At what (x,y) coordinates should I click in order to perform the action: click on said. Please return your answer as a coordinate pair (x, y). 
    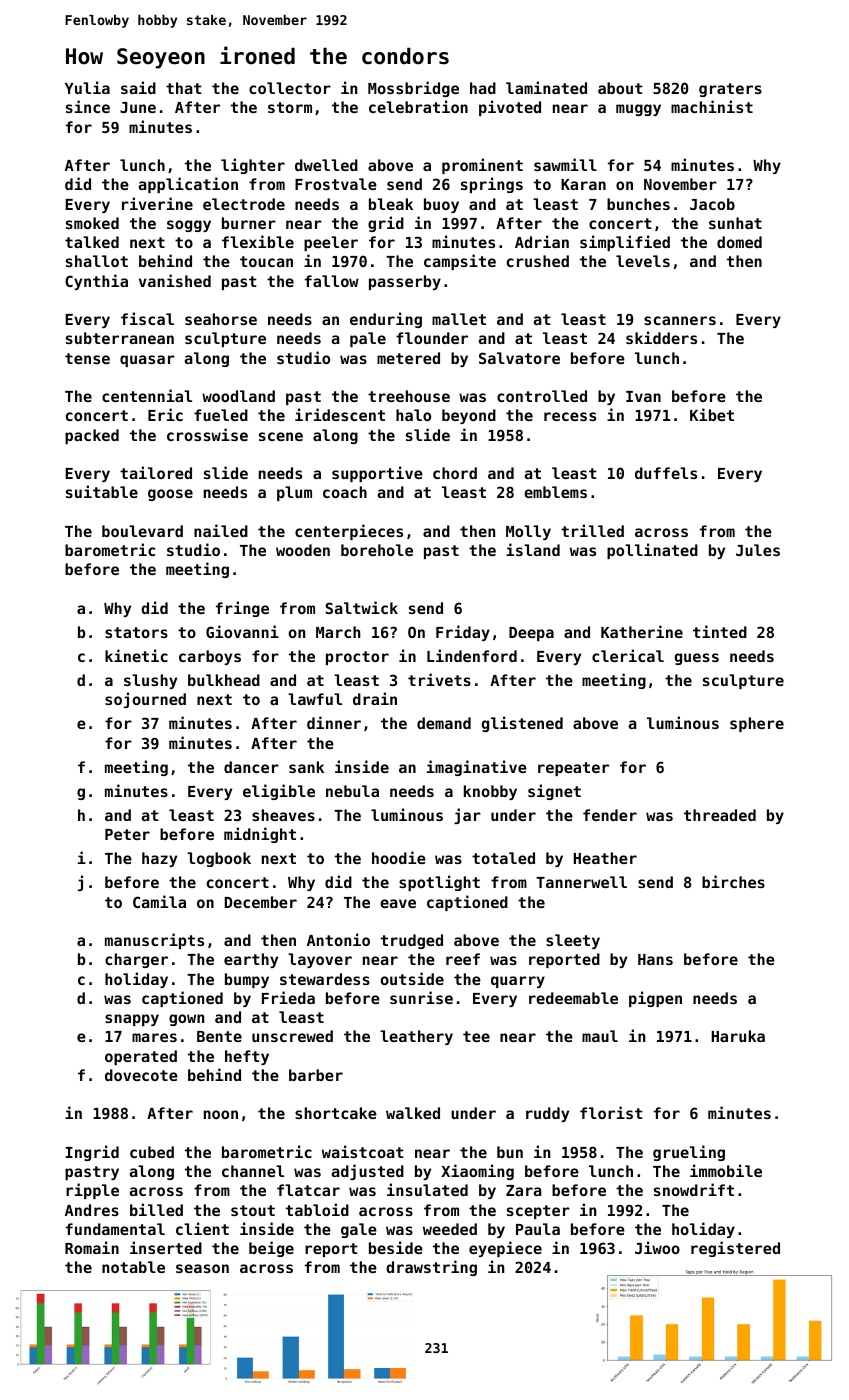
    Looking at the image, I should click on (138, 87).
